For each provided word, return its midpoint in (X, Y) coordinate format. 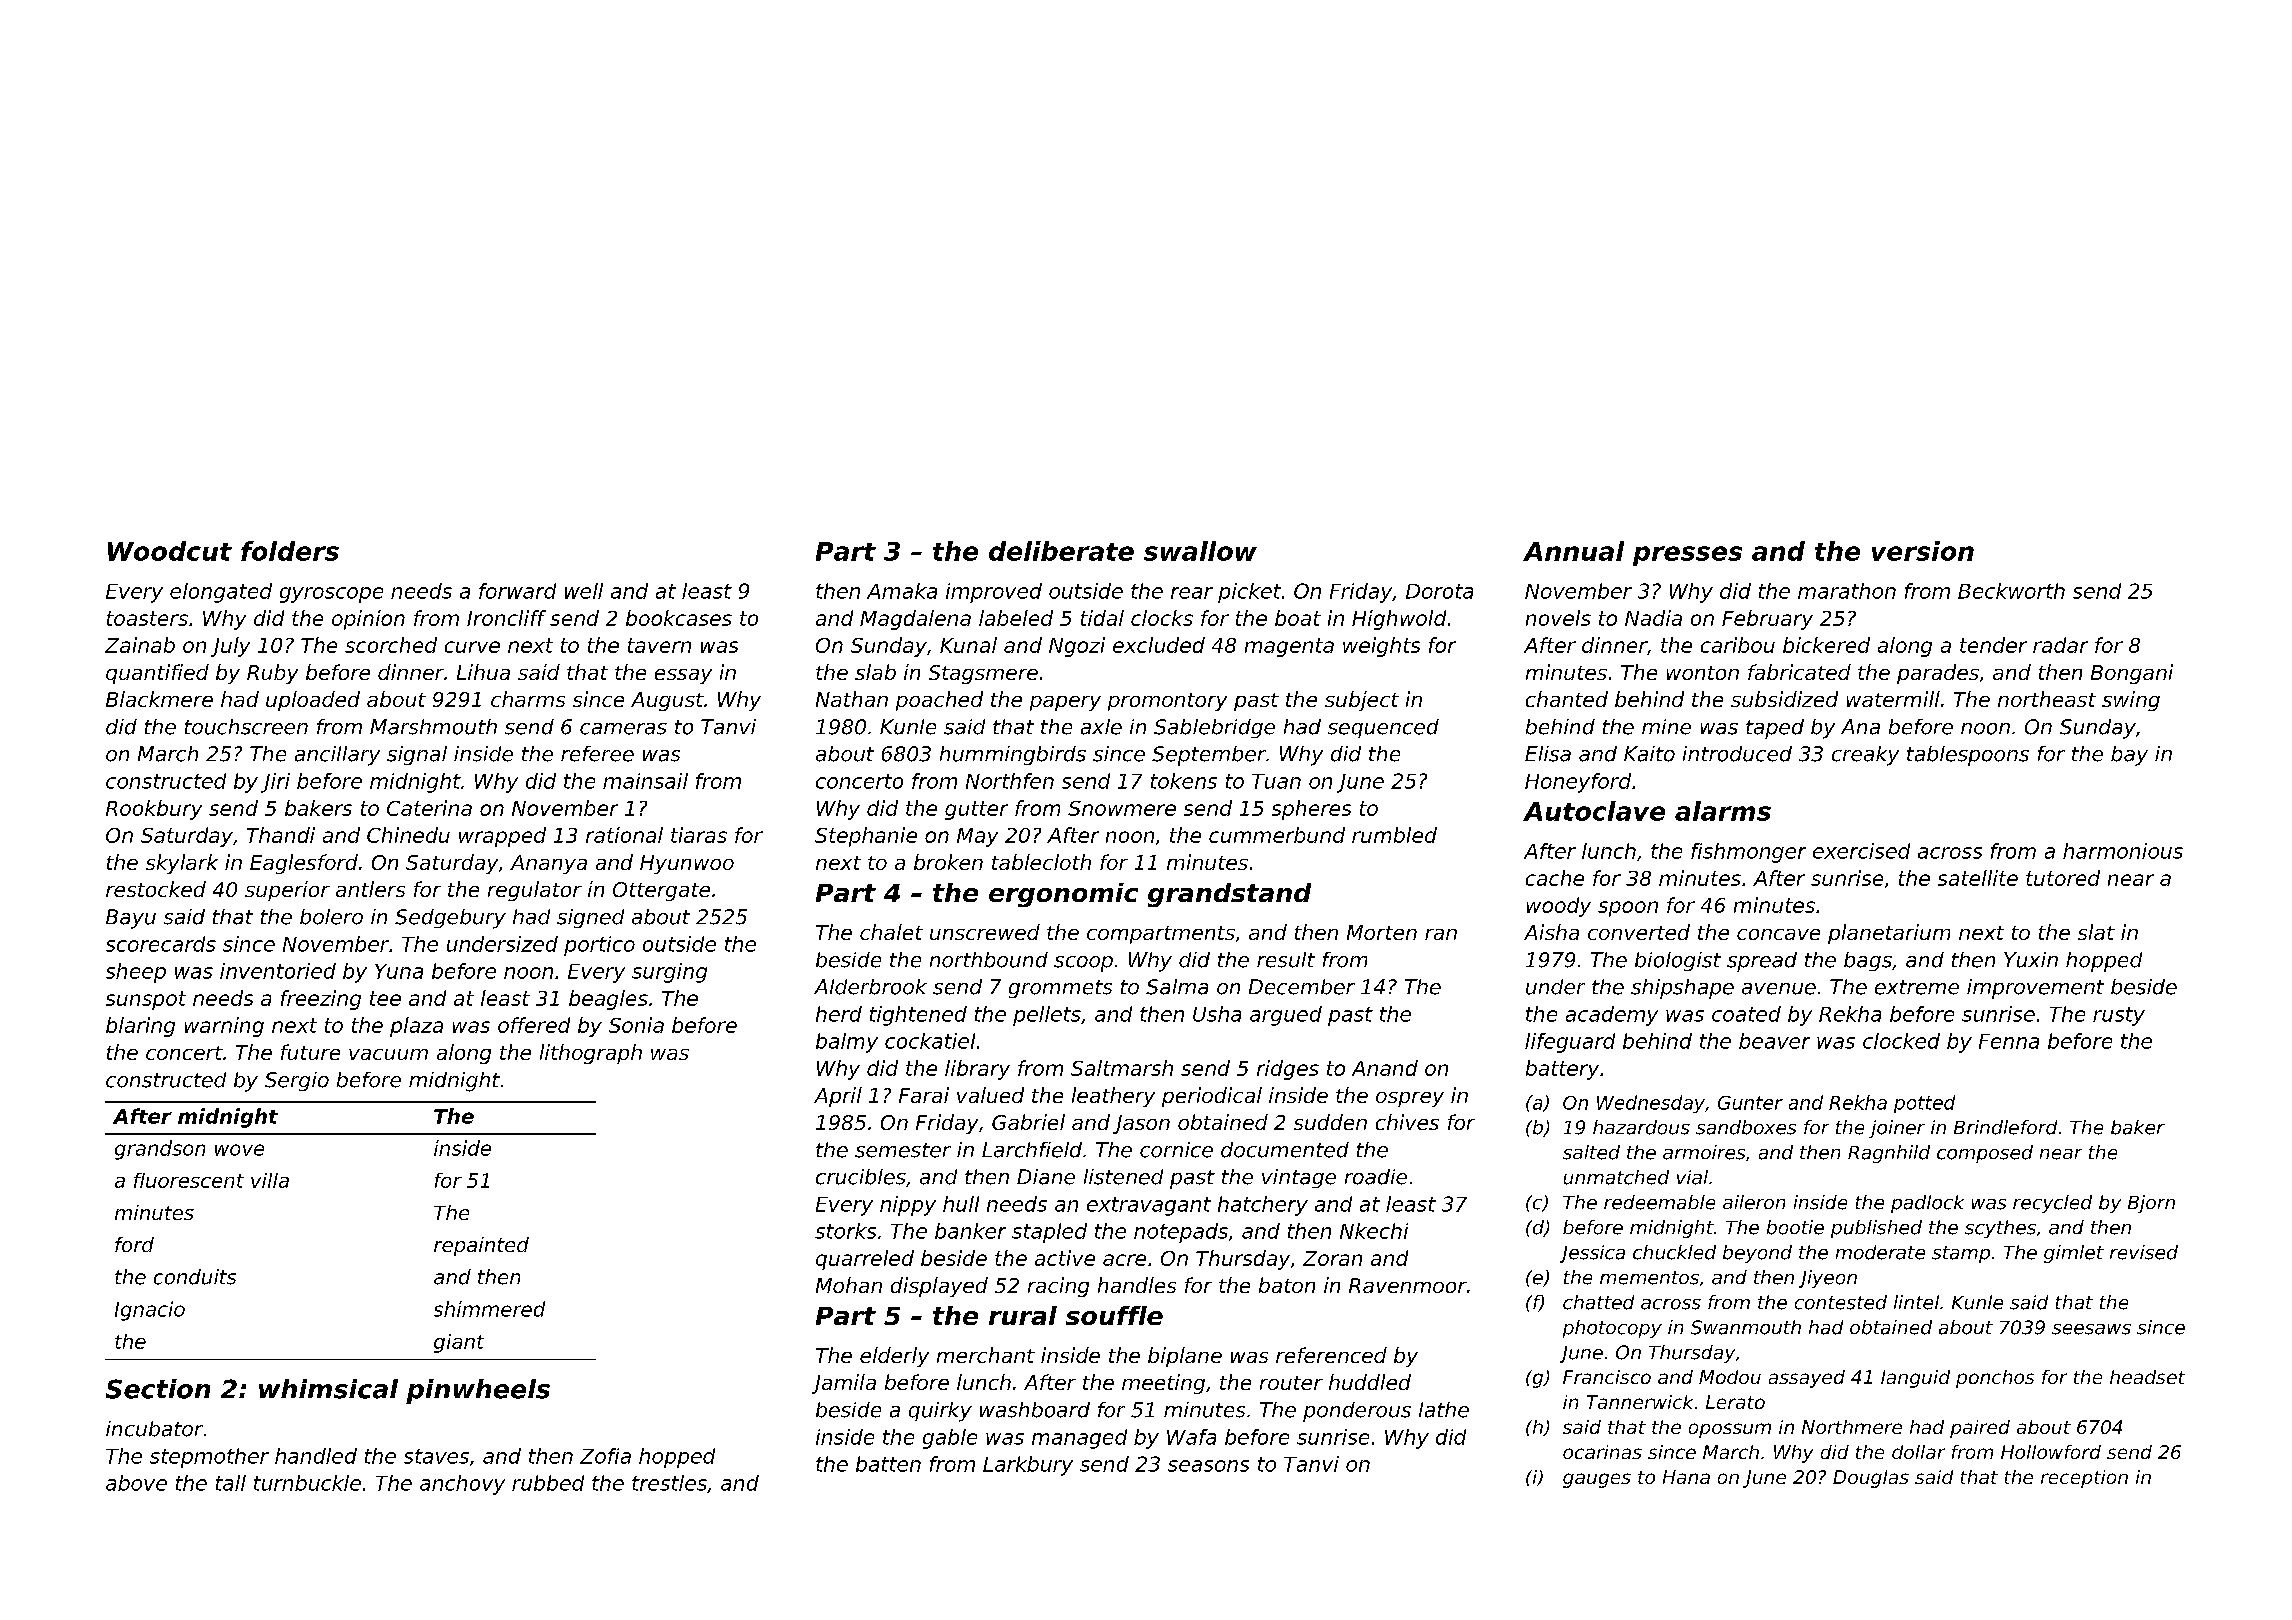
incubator (154, 1429)
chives (1407, 1122)
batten (888, 1464)
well (584, 591)
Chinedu (408, 835)
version (1923, 551)
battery (1562, 1070)
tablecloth (1041, 862)
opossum (1730, 1430)
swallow (1200, 551)
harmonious (2123, 851)
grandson (160, 1150)
